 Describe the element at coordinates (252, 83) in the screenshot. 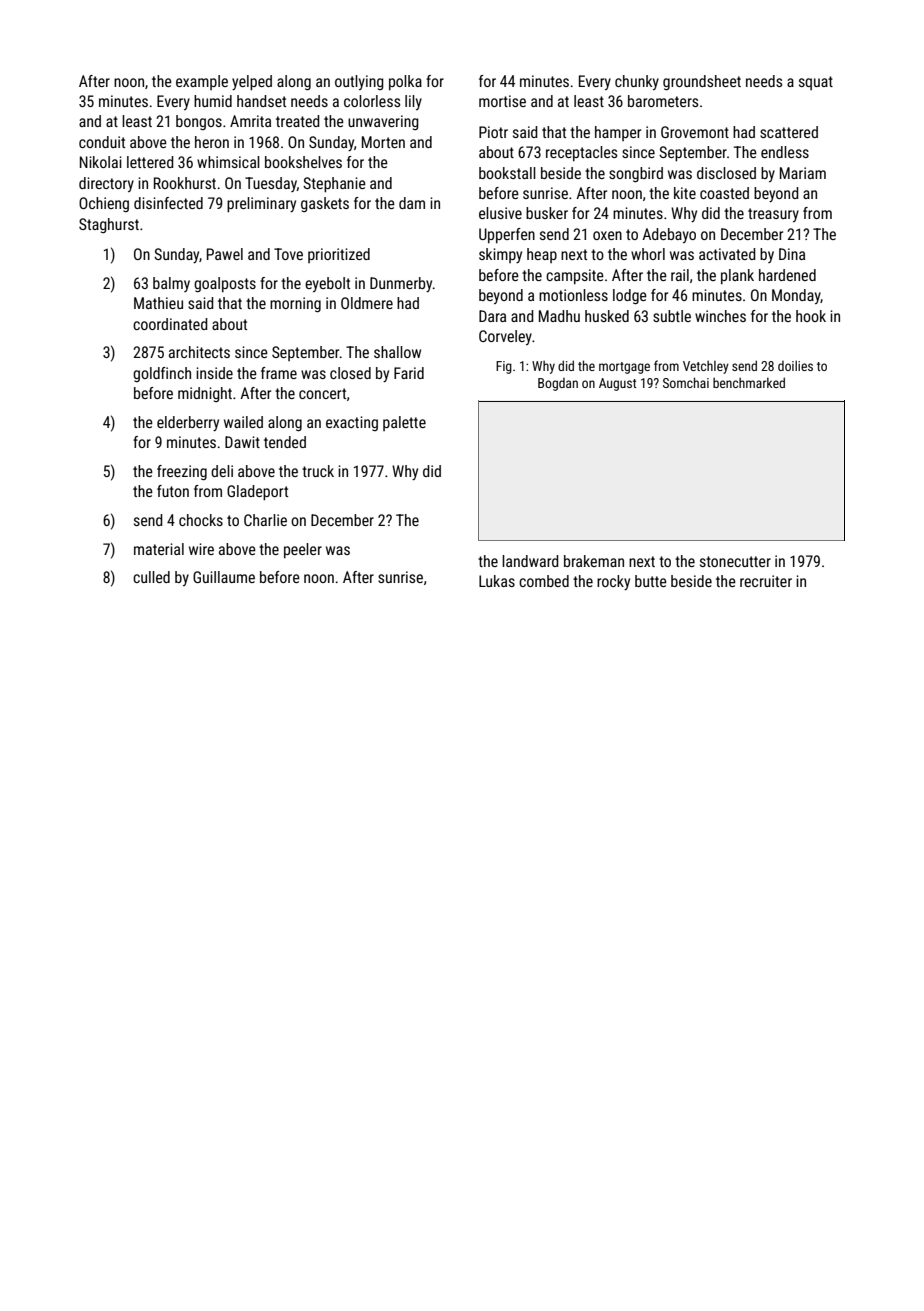

I see `yelped` at that location.
